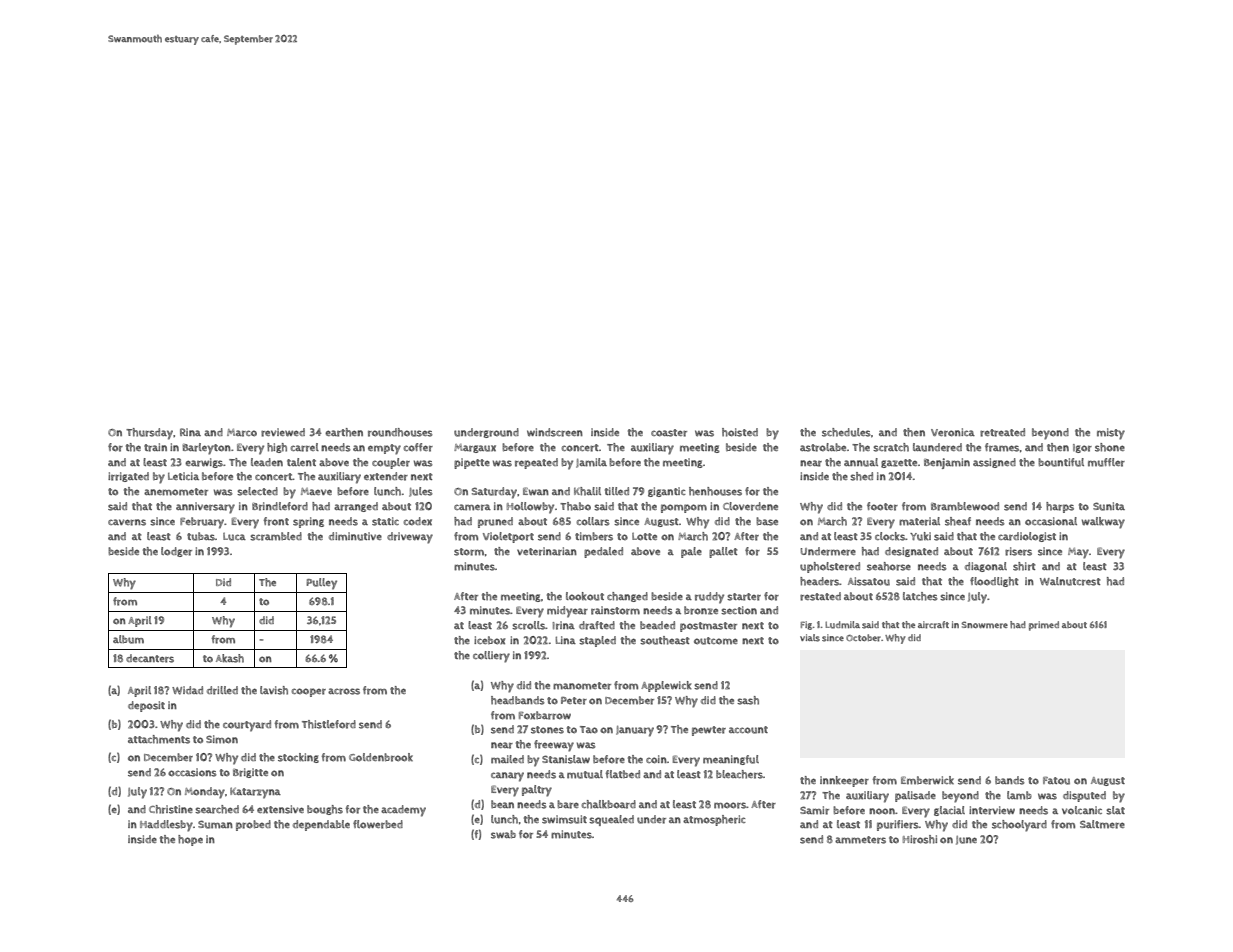 The width and height of the screenshot is (1233, 952). I want to click on mutual, so click(585, 774).
